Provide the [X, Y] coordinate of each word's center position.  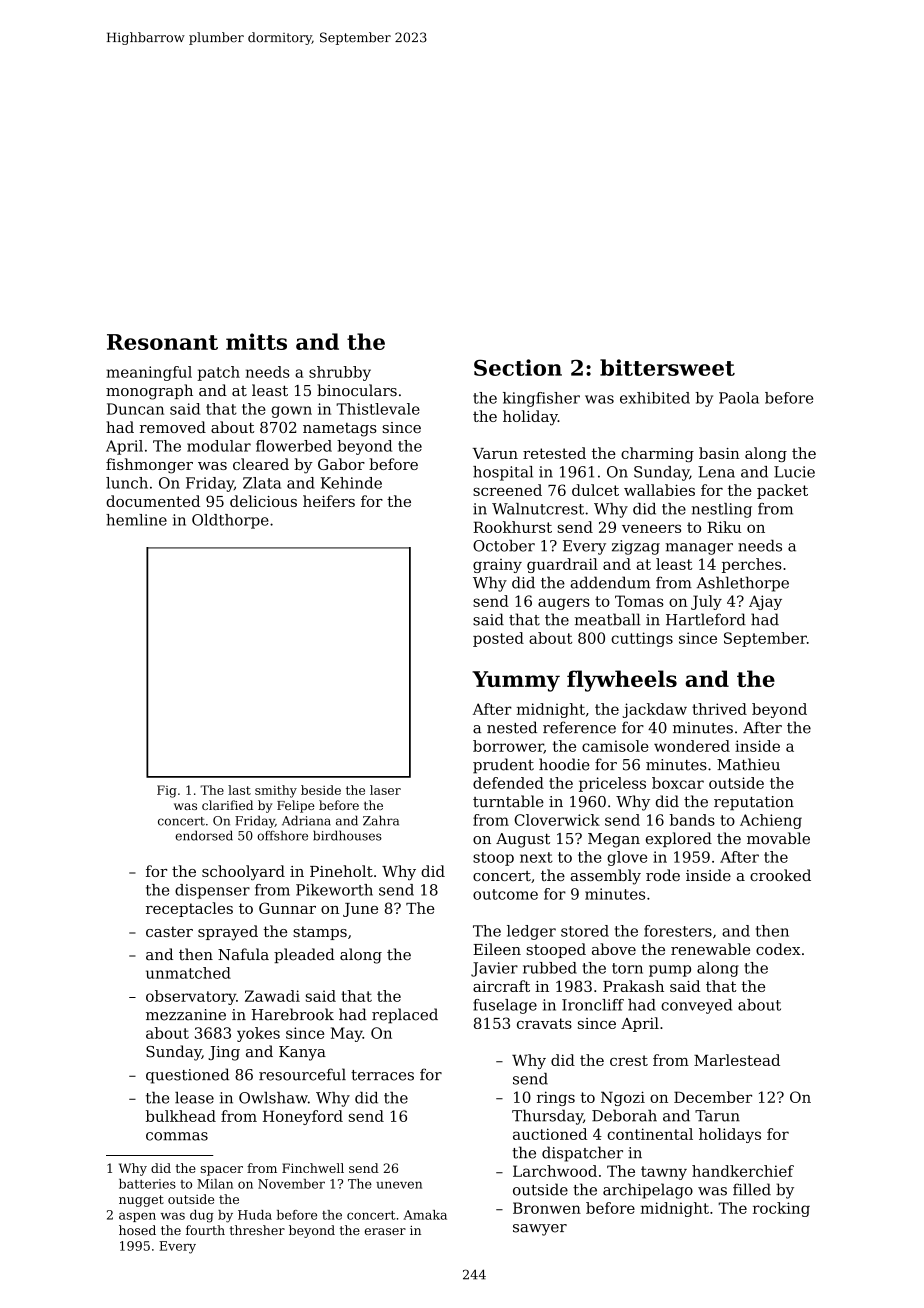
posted [498, 639]
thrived [719, 709]
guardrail [562, 565]
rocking [781, 1209]
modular [219, 446]
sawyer [540, 1230]
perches [752, 565]
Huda [255, 1215]
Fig [167, 791]
